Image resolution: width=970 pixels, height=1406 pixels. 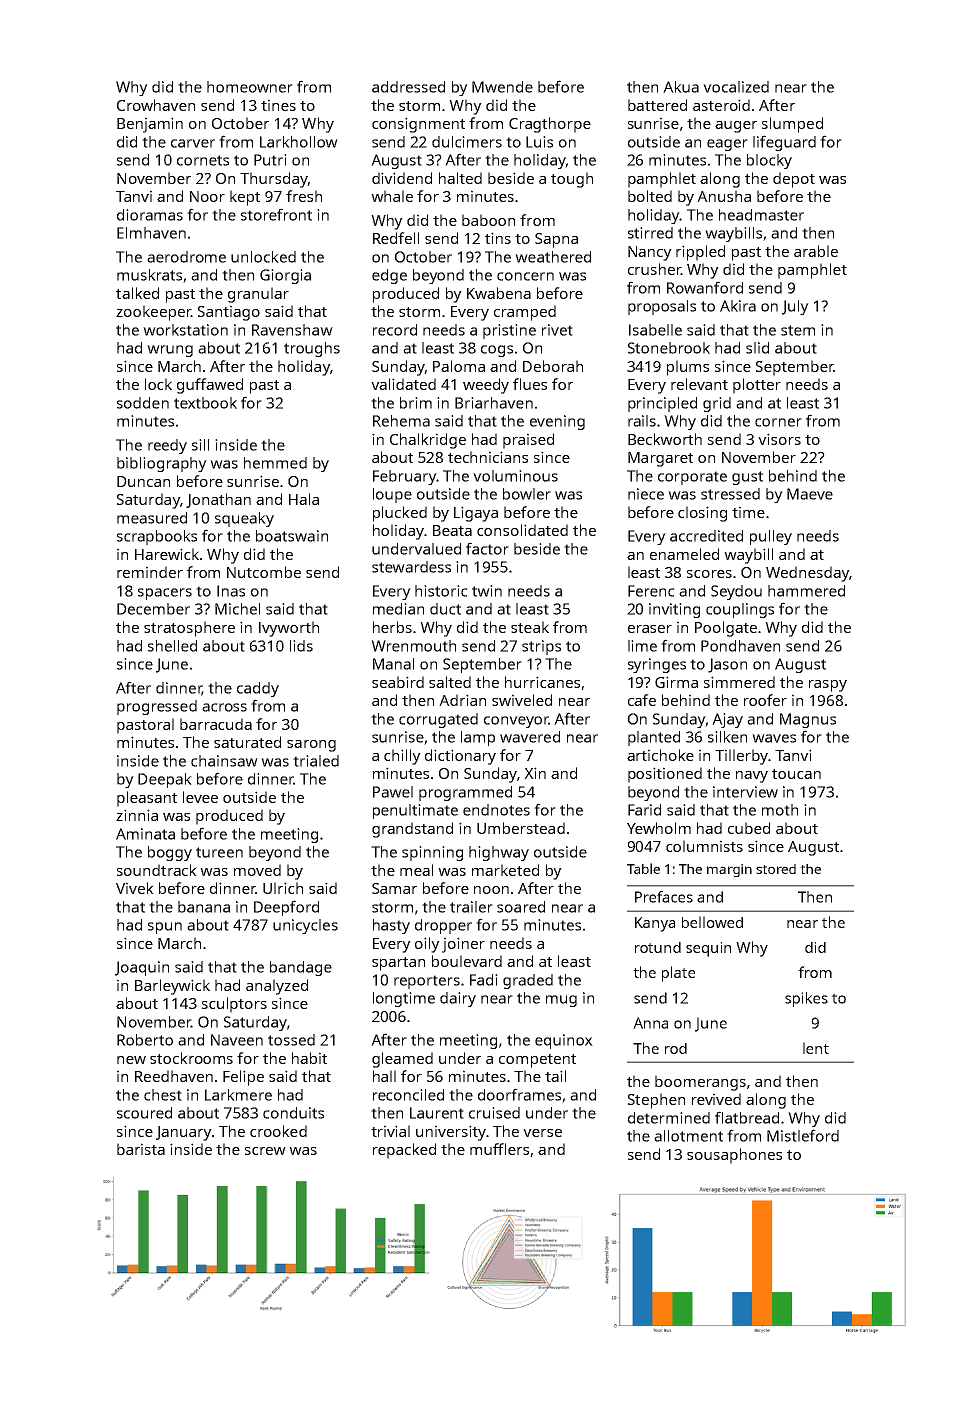 What do you see at coordinates (250, 87) in the image?
I see `homeowner` at bounding box center [250, 87].
